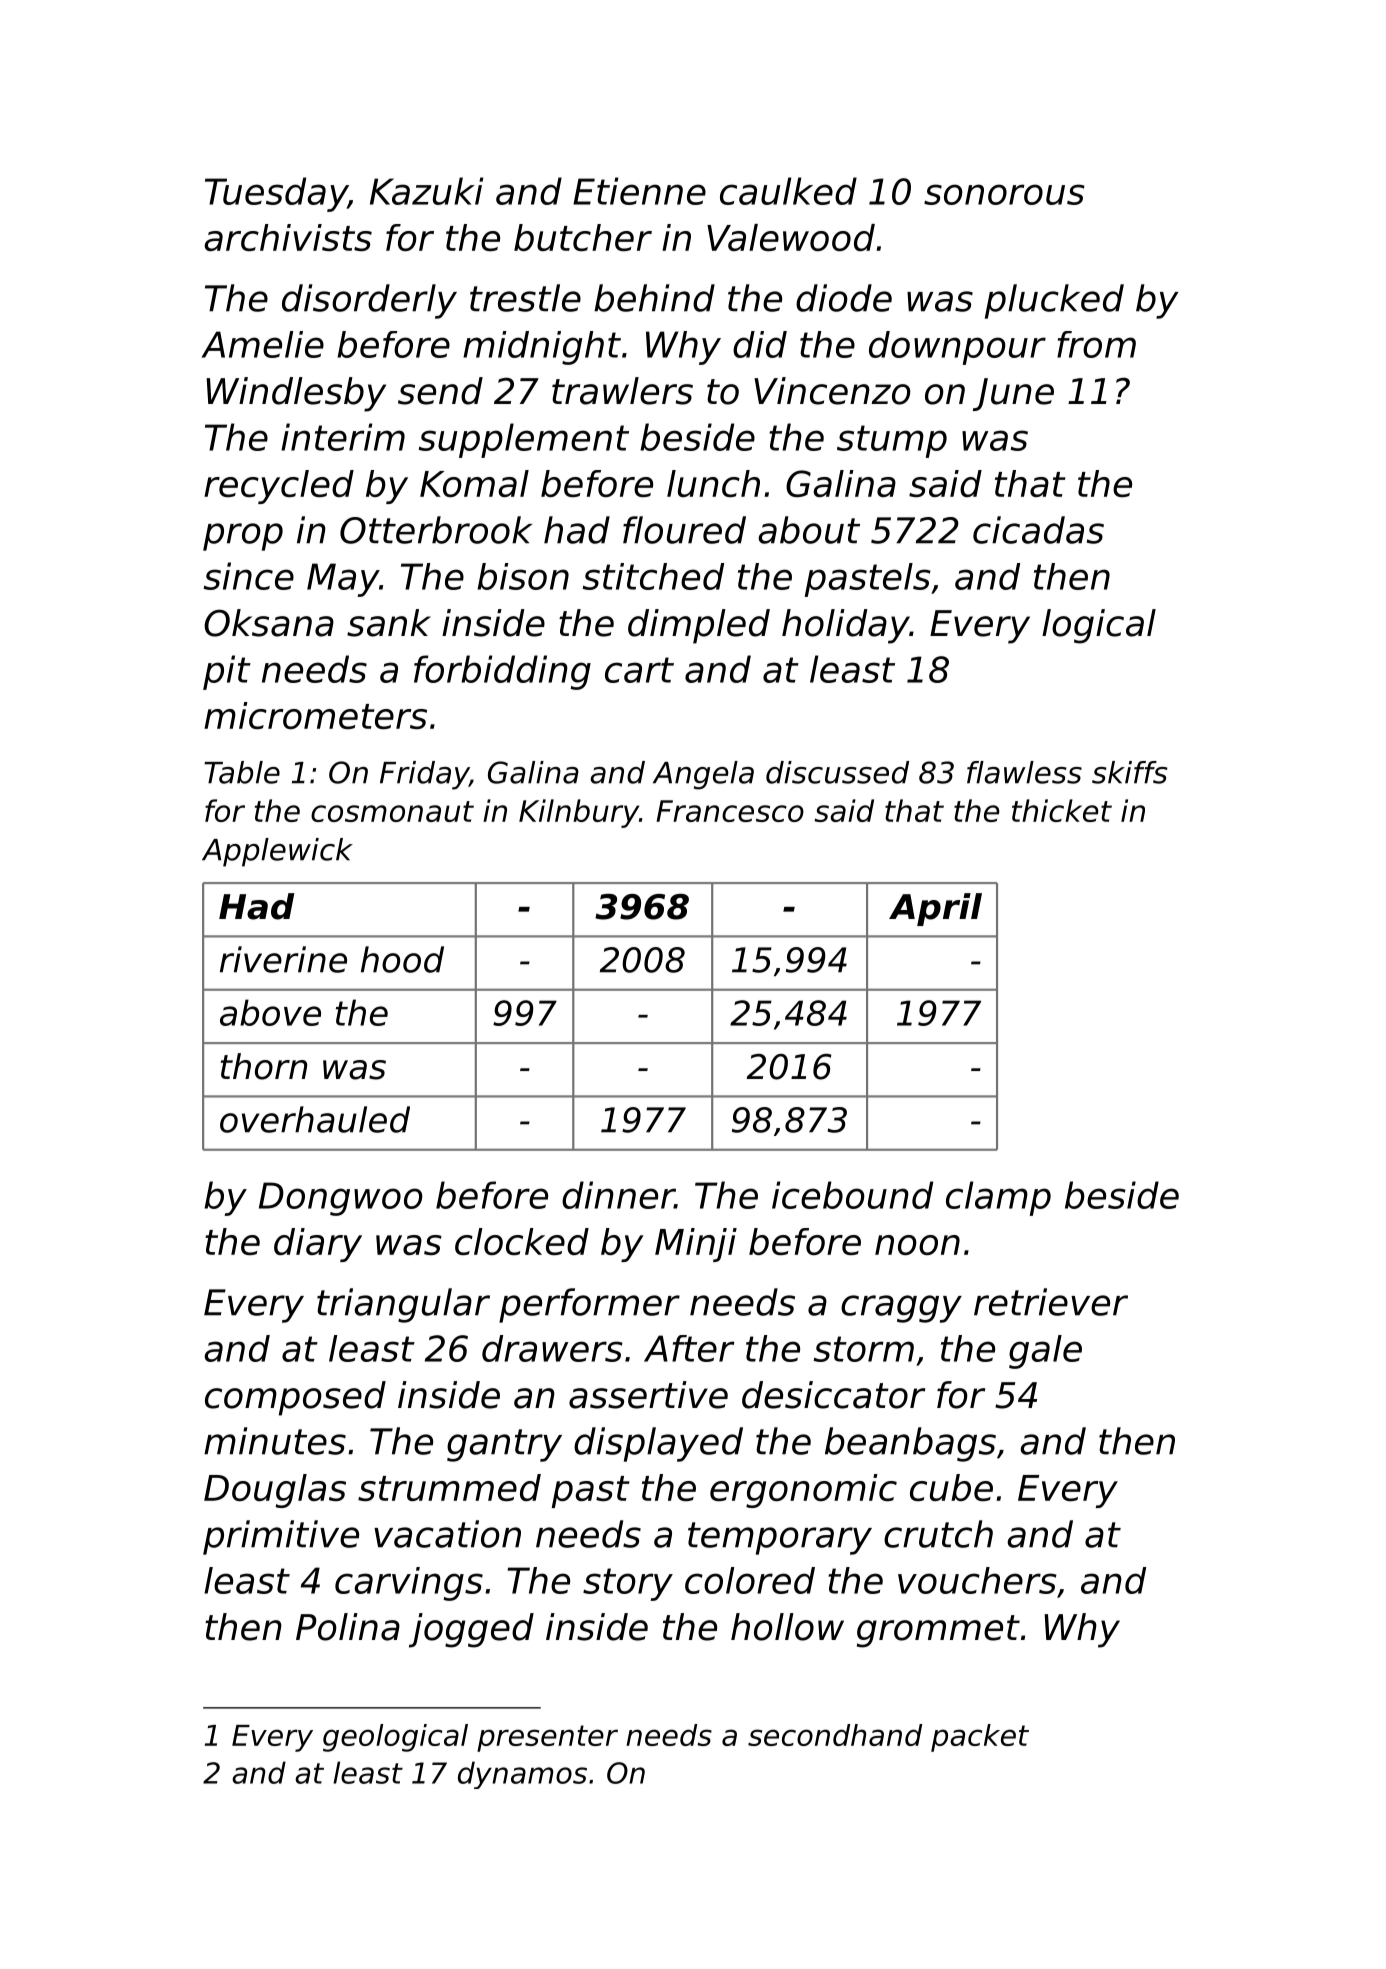 The height and width of the screenshot is (1969, 1386). Describe the element at coordinates (295, 1398) in the screenshot. I see `composed` at that location.
